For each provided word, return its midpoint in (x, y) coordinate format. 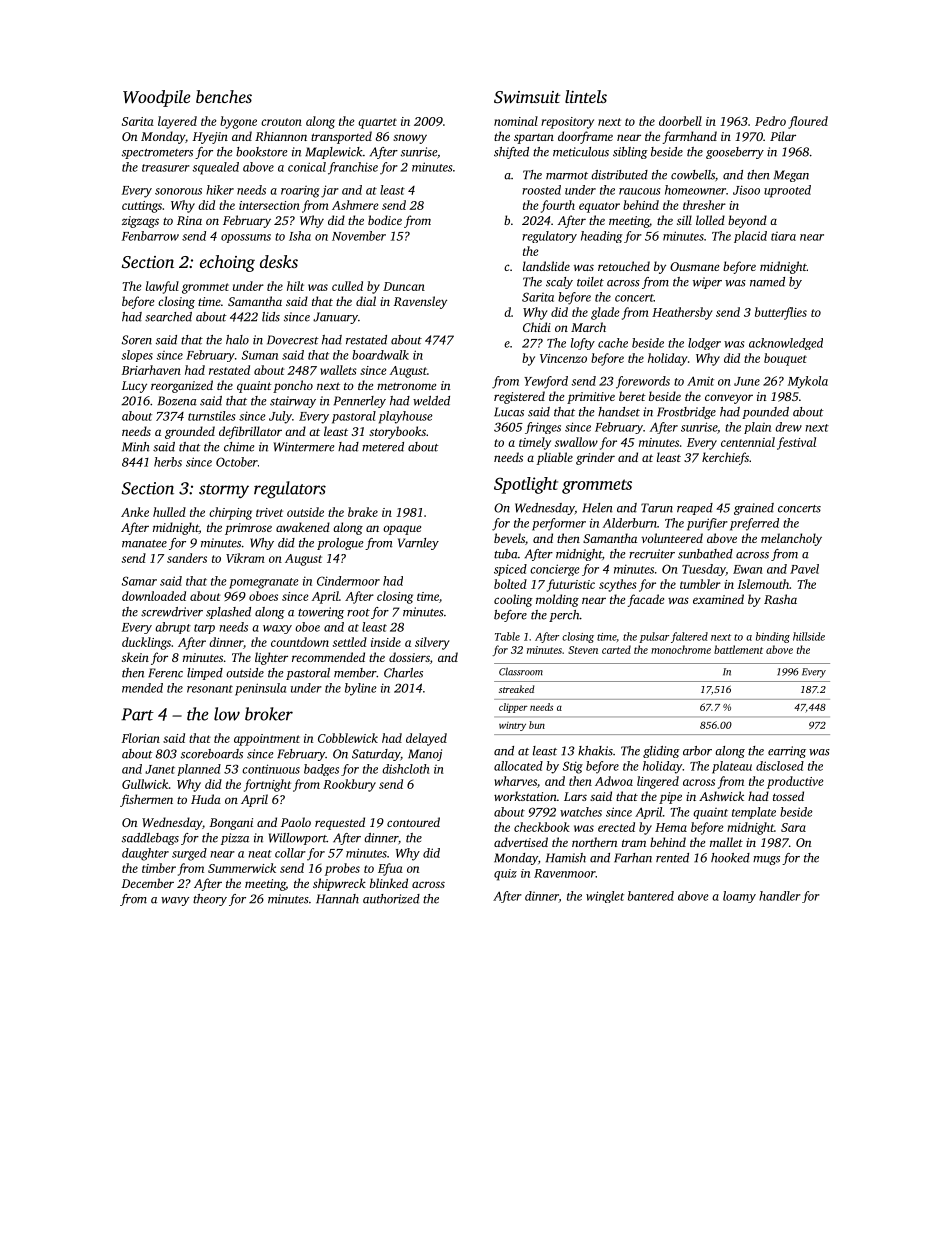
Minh (136, 447)
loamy (739, 897)
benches (224, 96)
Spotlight (526, 485)
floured (808, 122)
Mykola (808, 382)
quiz (505, 875)
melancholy (791, 539)
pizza (235, 839)
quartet (377, 123)
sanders (187, 558)
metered (383, 447)
